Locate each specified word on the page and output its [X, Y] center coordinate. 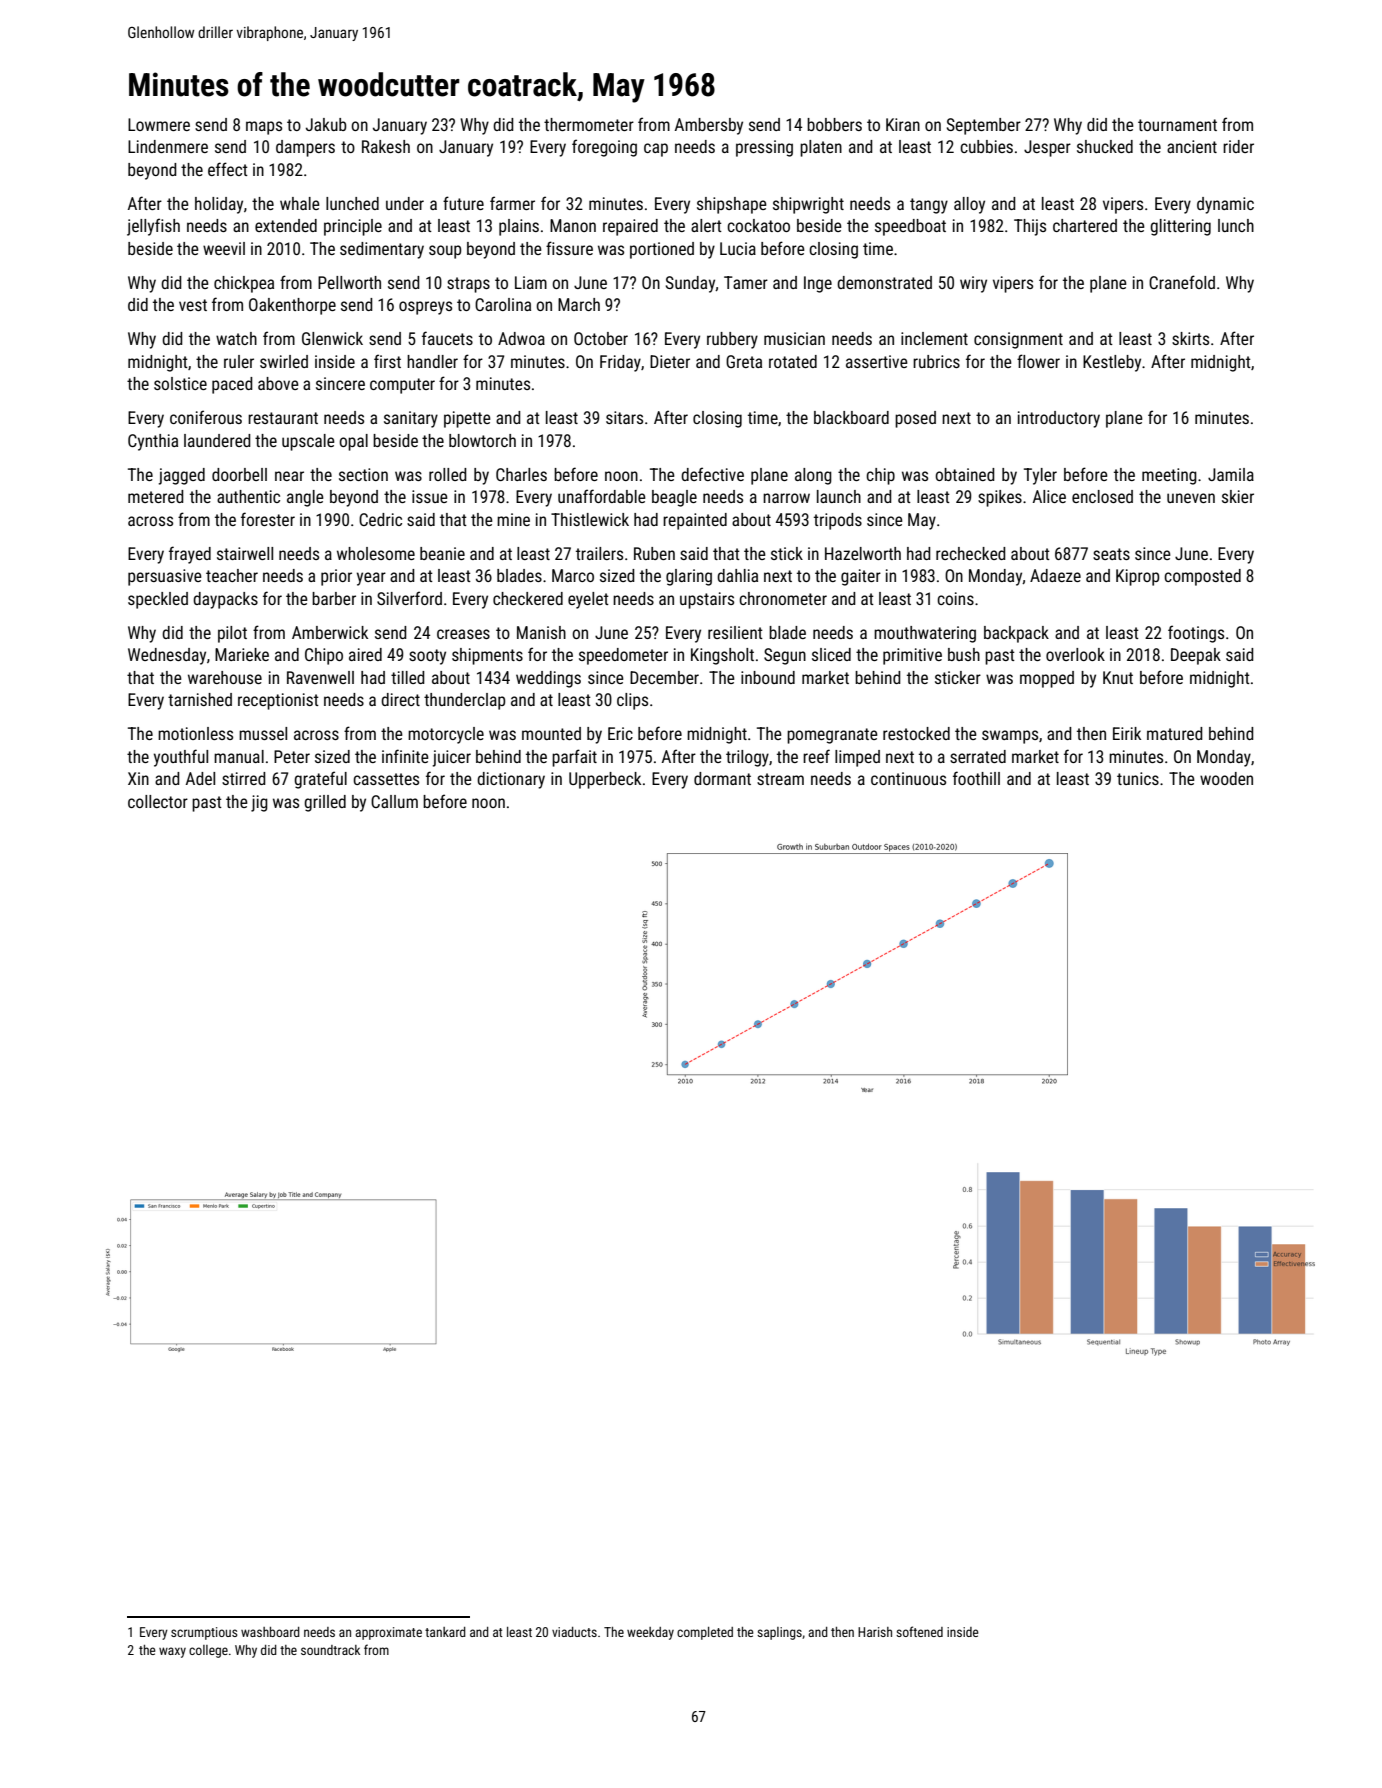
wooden [1226, 778]
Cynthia [153, 442]
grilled [325, 803]
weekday [650, 1633]
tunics [1138, 778]
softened [919, 1631]
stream [780, 779]
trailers [599, 553]
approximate [388, 1633]
